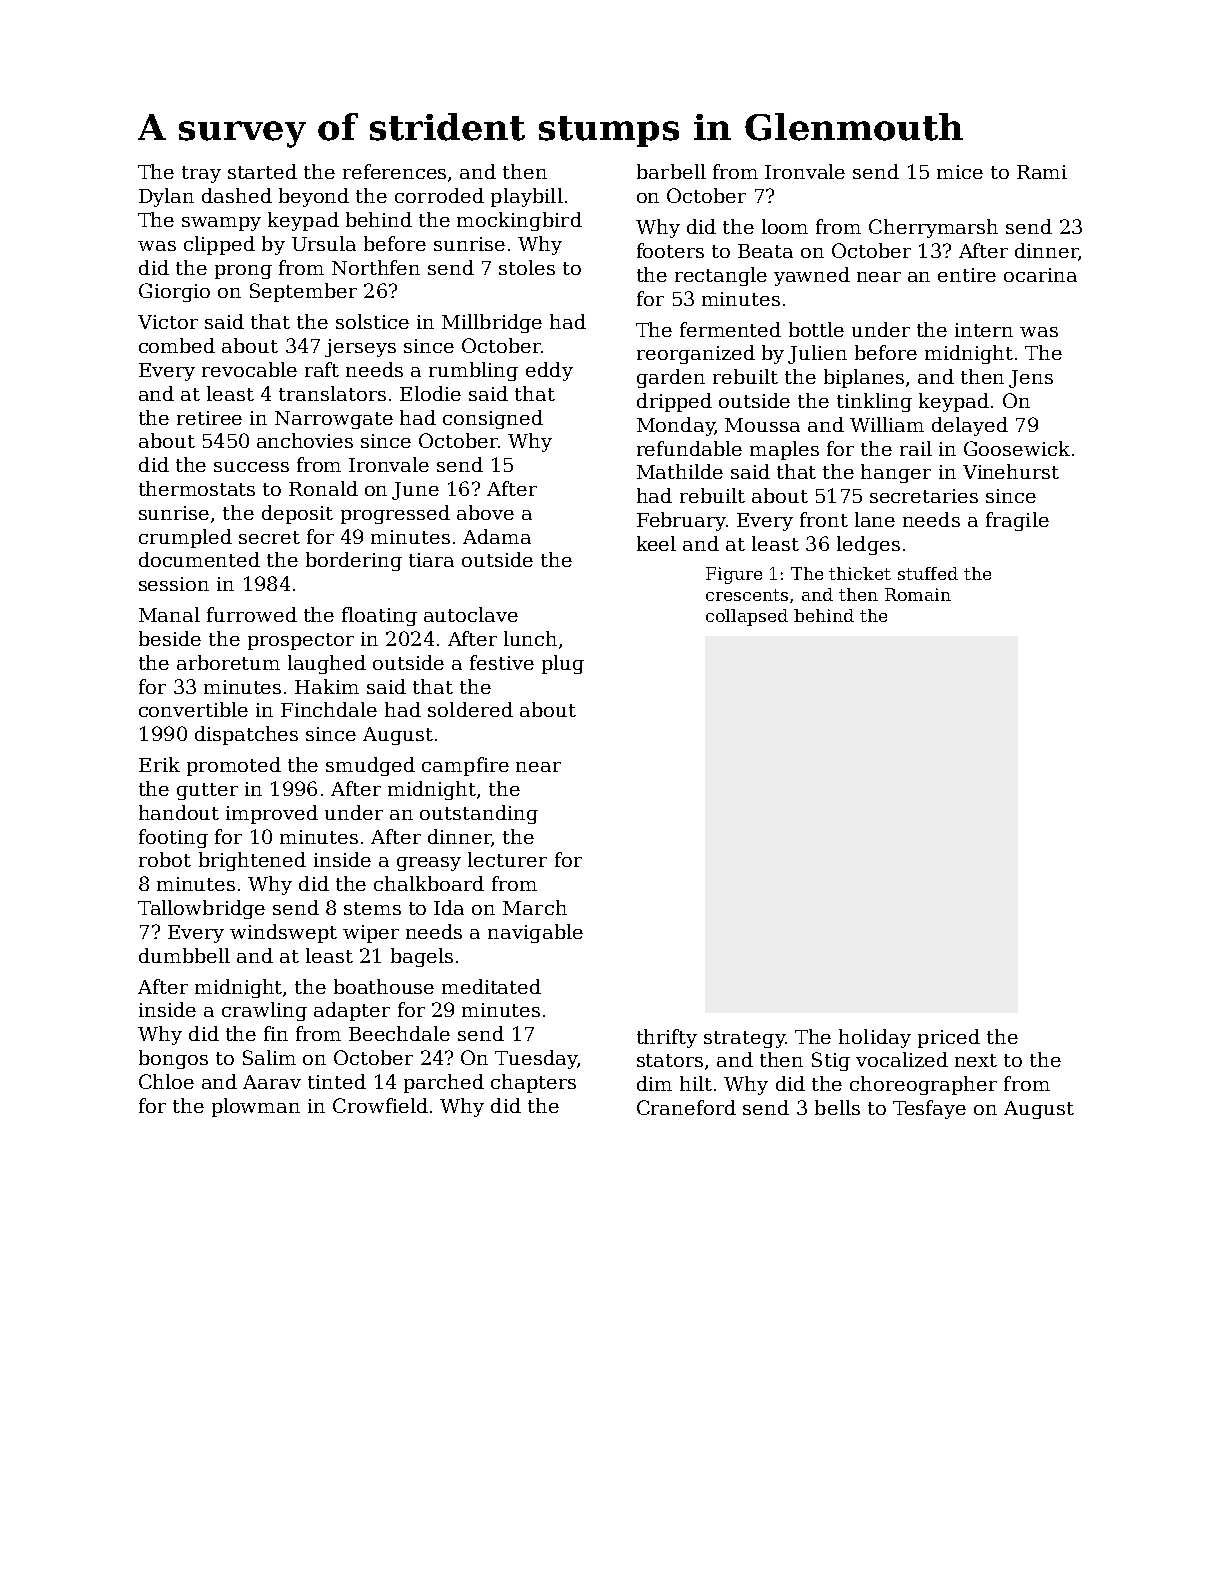 The width and height of the screenshot is (1225, 1585). Describe the element at coordinates (960, 172) in the screenshot. I see `mice` at that location.
